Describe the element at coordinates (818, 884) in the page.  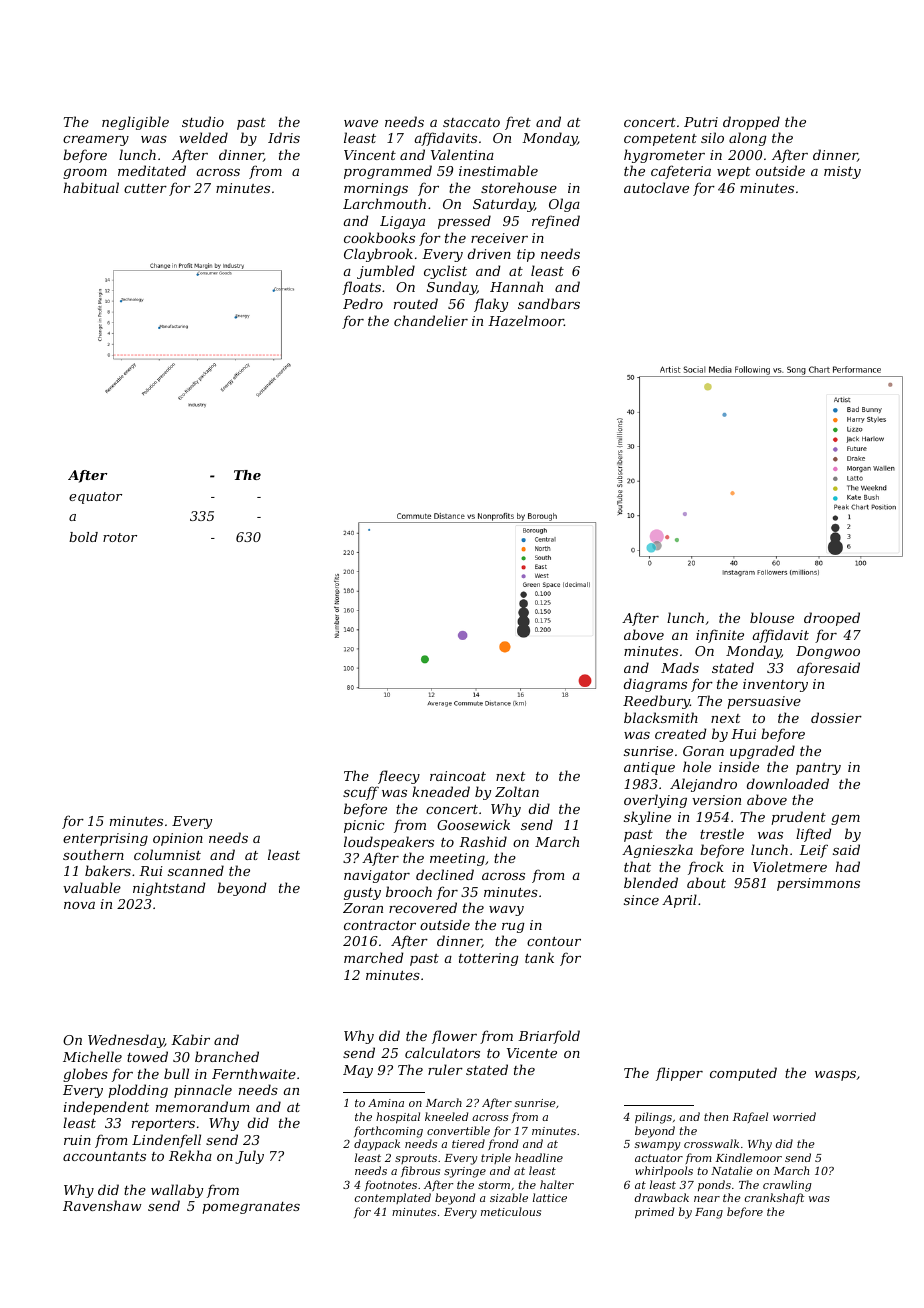
I see `persimmons` at that location.
